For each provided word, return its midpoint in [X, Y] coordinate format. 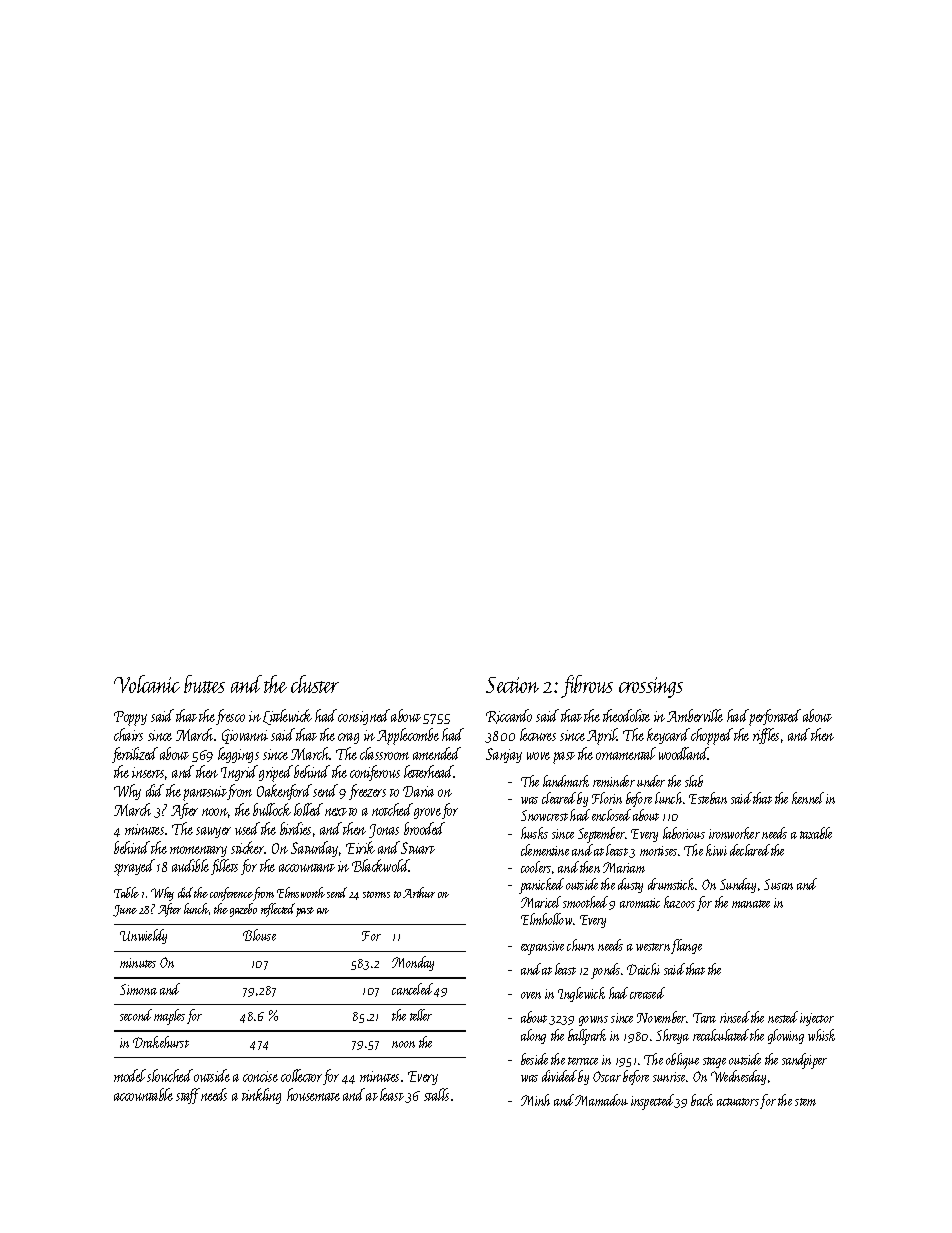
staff [188, 1096]
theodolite [626, 715]
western [653, 947]
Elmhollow [546, 919]
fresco [230, 717]
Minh [535, 1100]
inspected [653, 1102]
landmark [566, 781]
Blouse [259, 935]
